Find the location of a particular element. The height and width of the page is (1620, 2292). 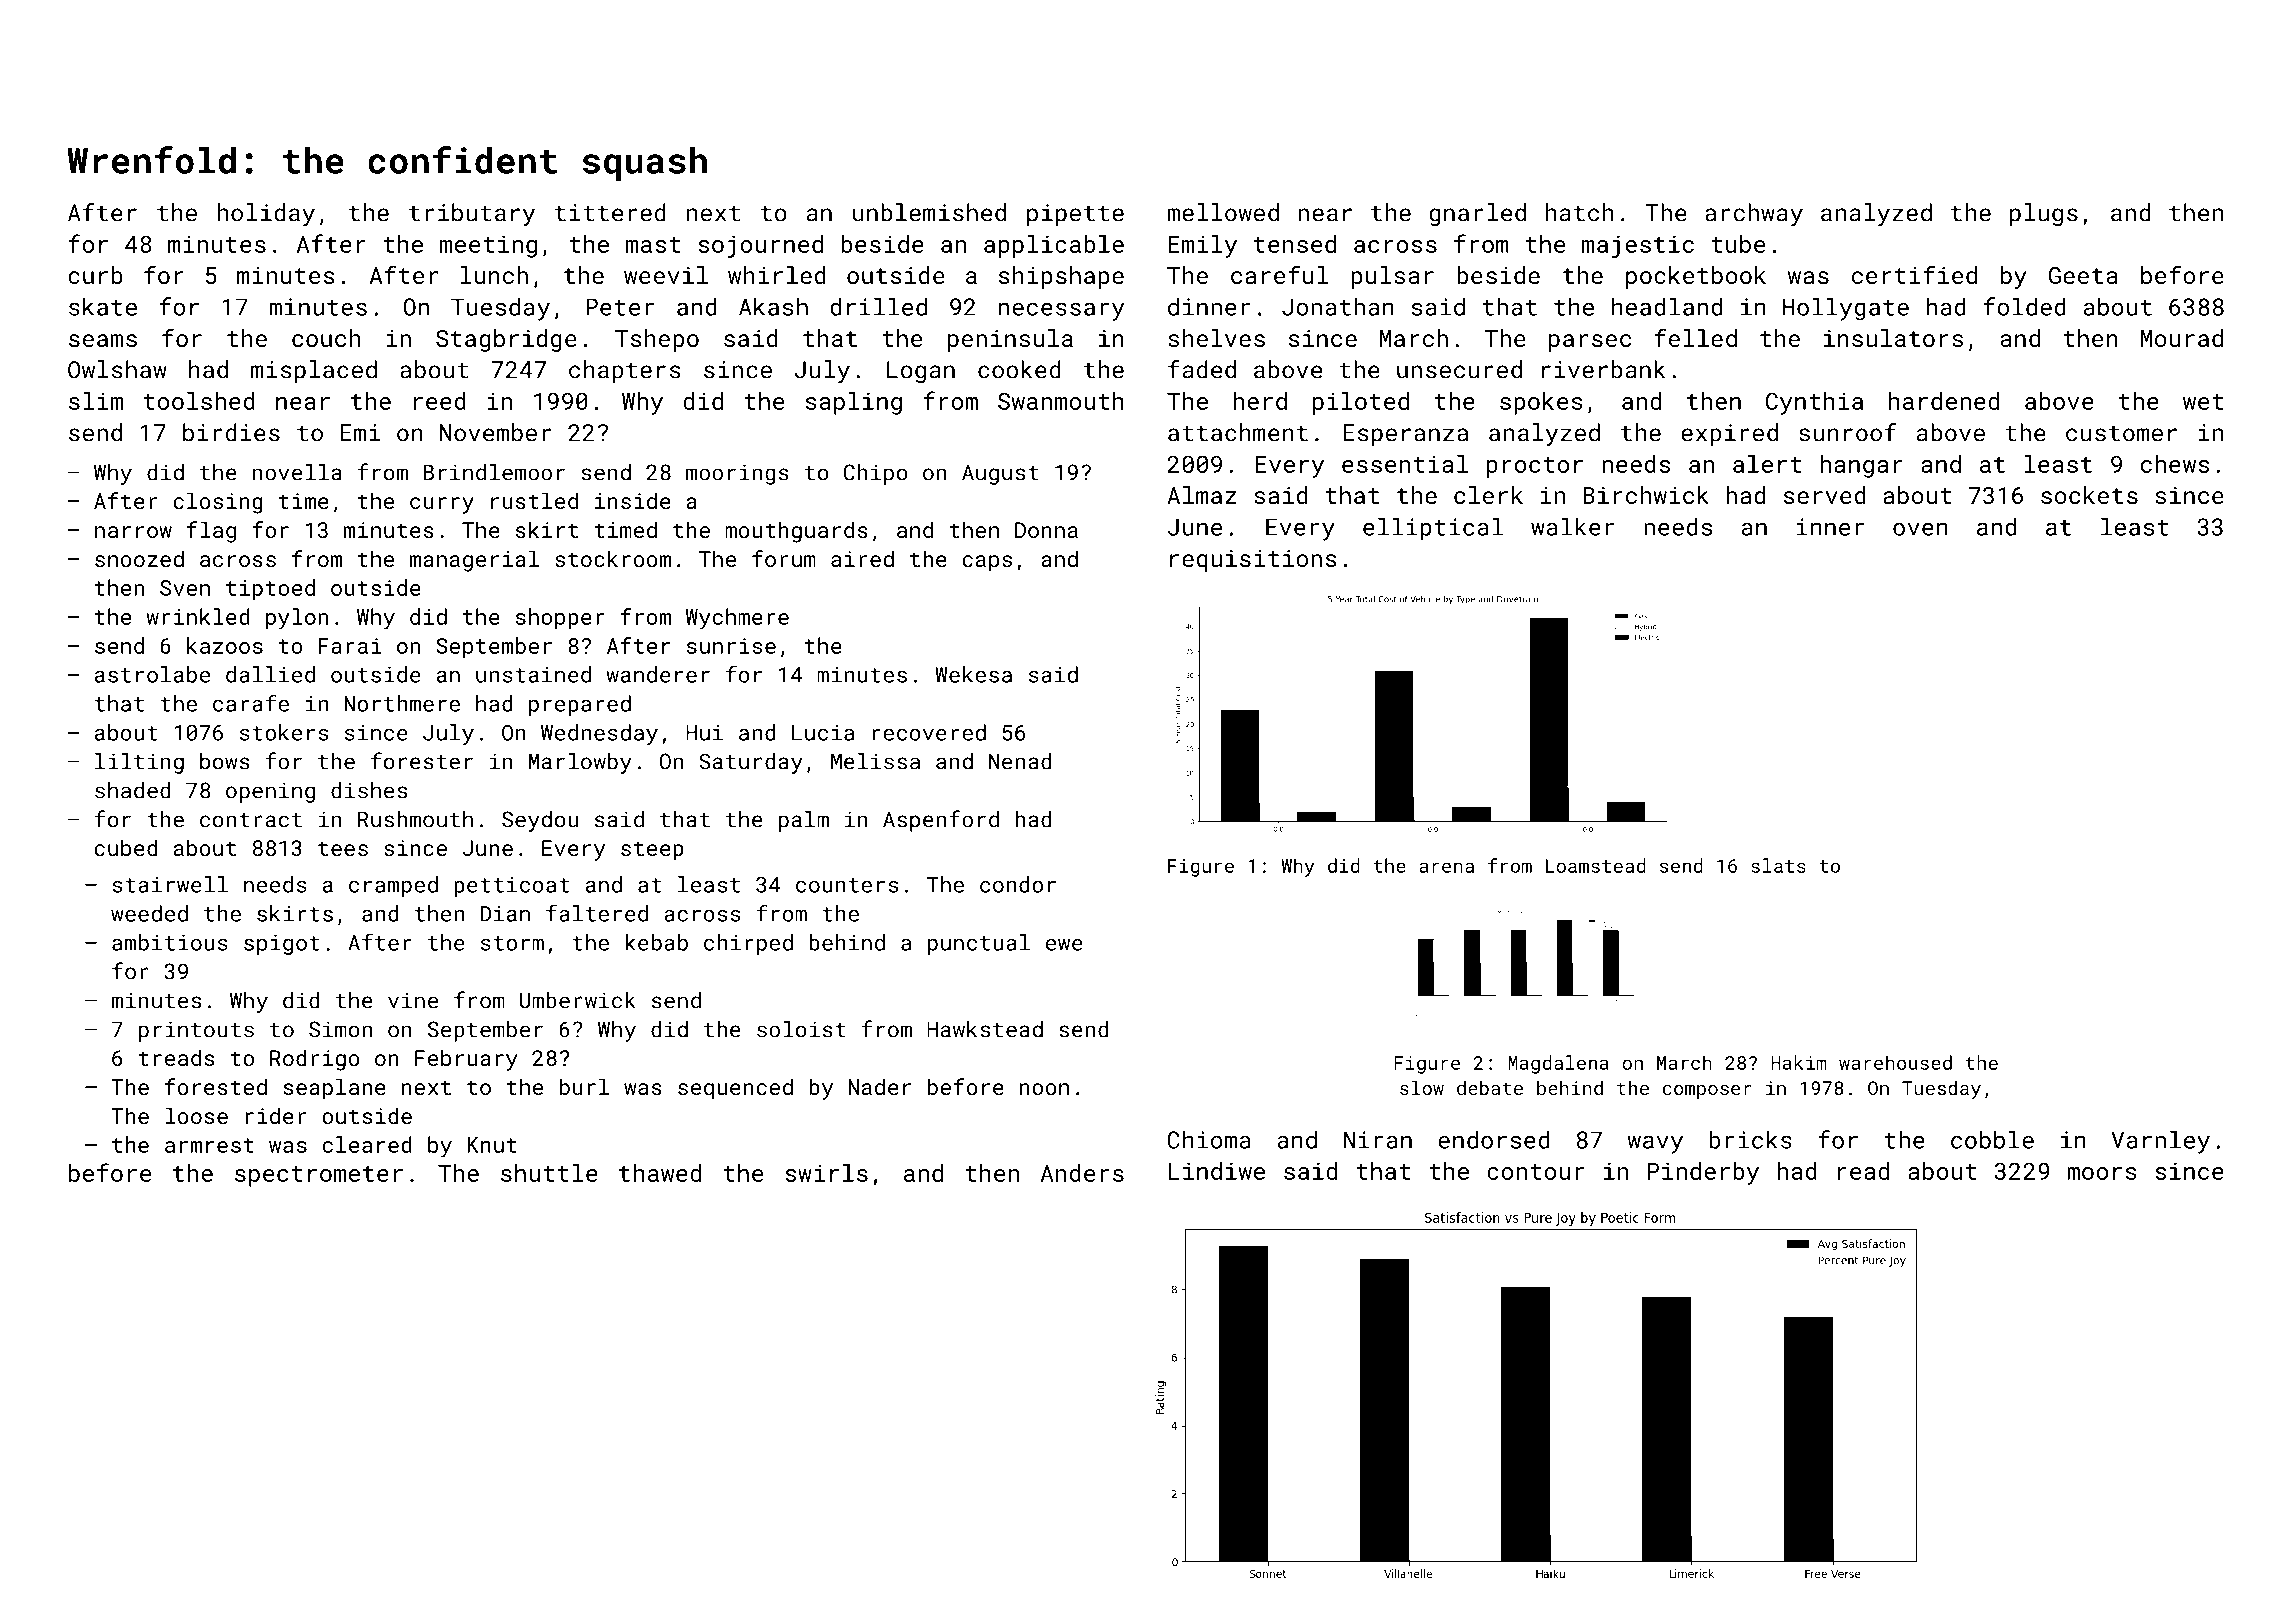

burl is located at coordinates (584, 1086).
